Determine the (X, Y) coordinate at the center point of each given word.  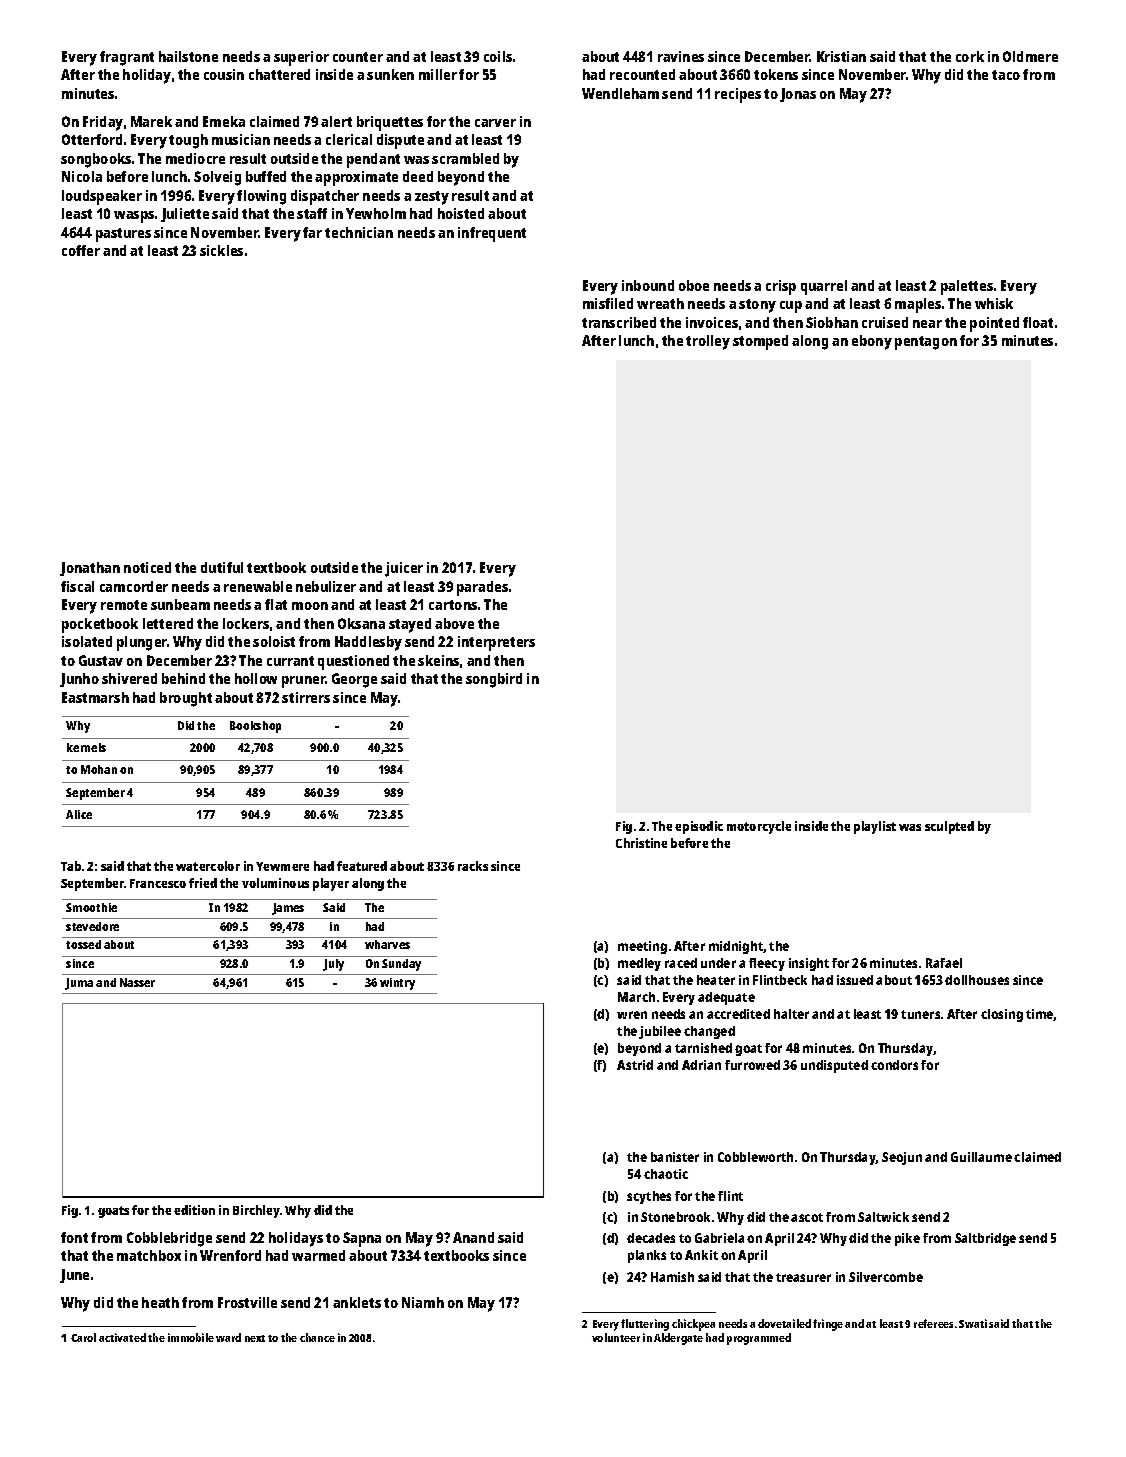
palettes (967, 287)
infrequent (492, 234)
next (255, 1338)
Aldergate (678, 1339)
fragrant (127, 58)
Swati (973, 1323)
